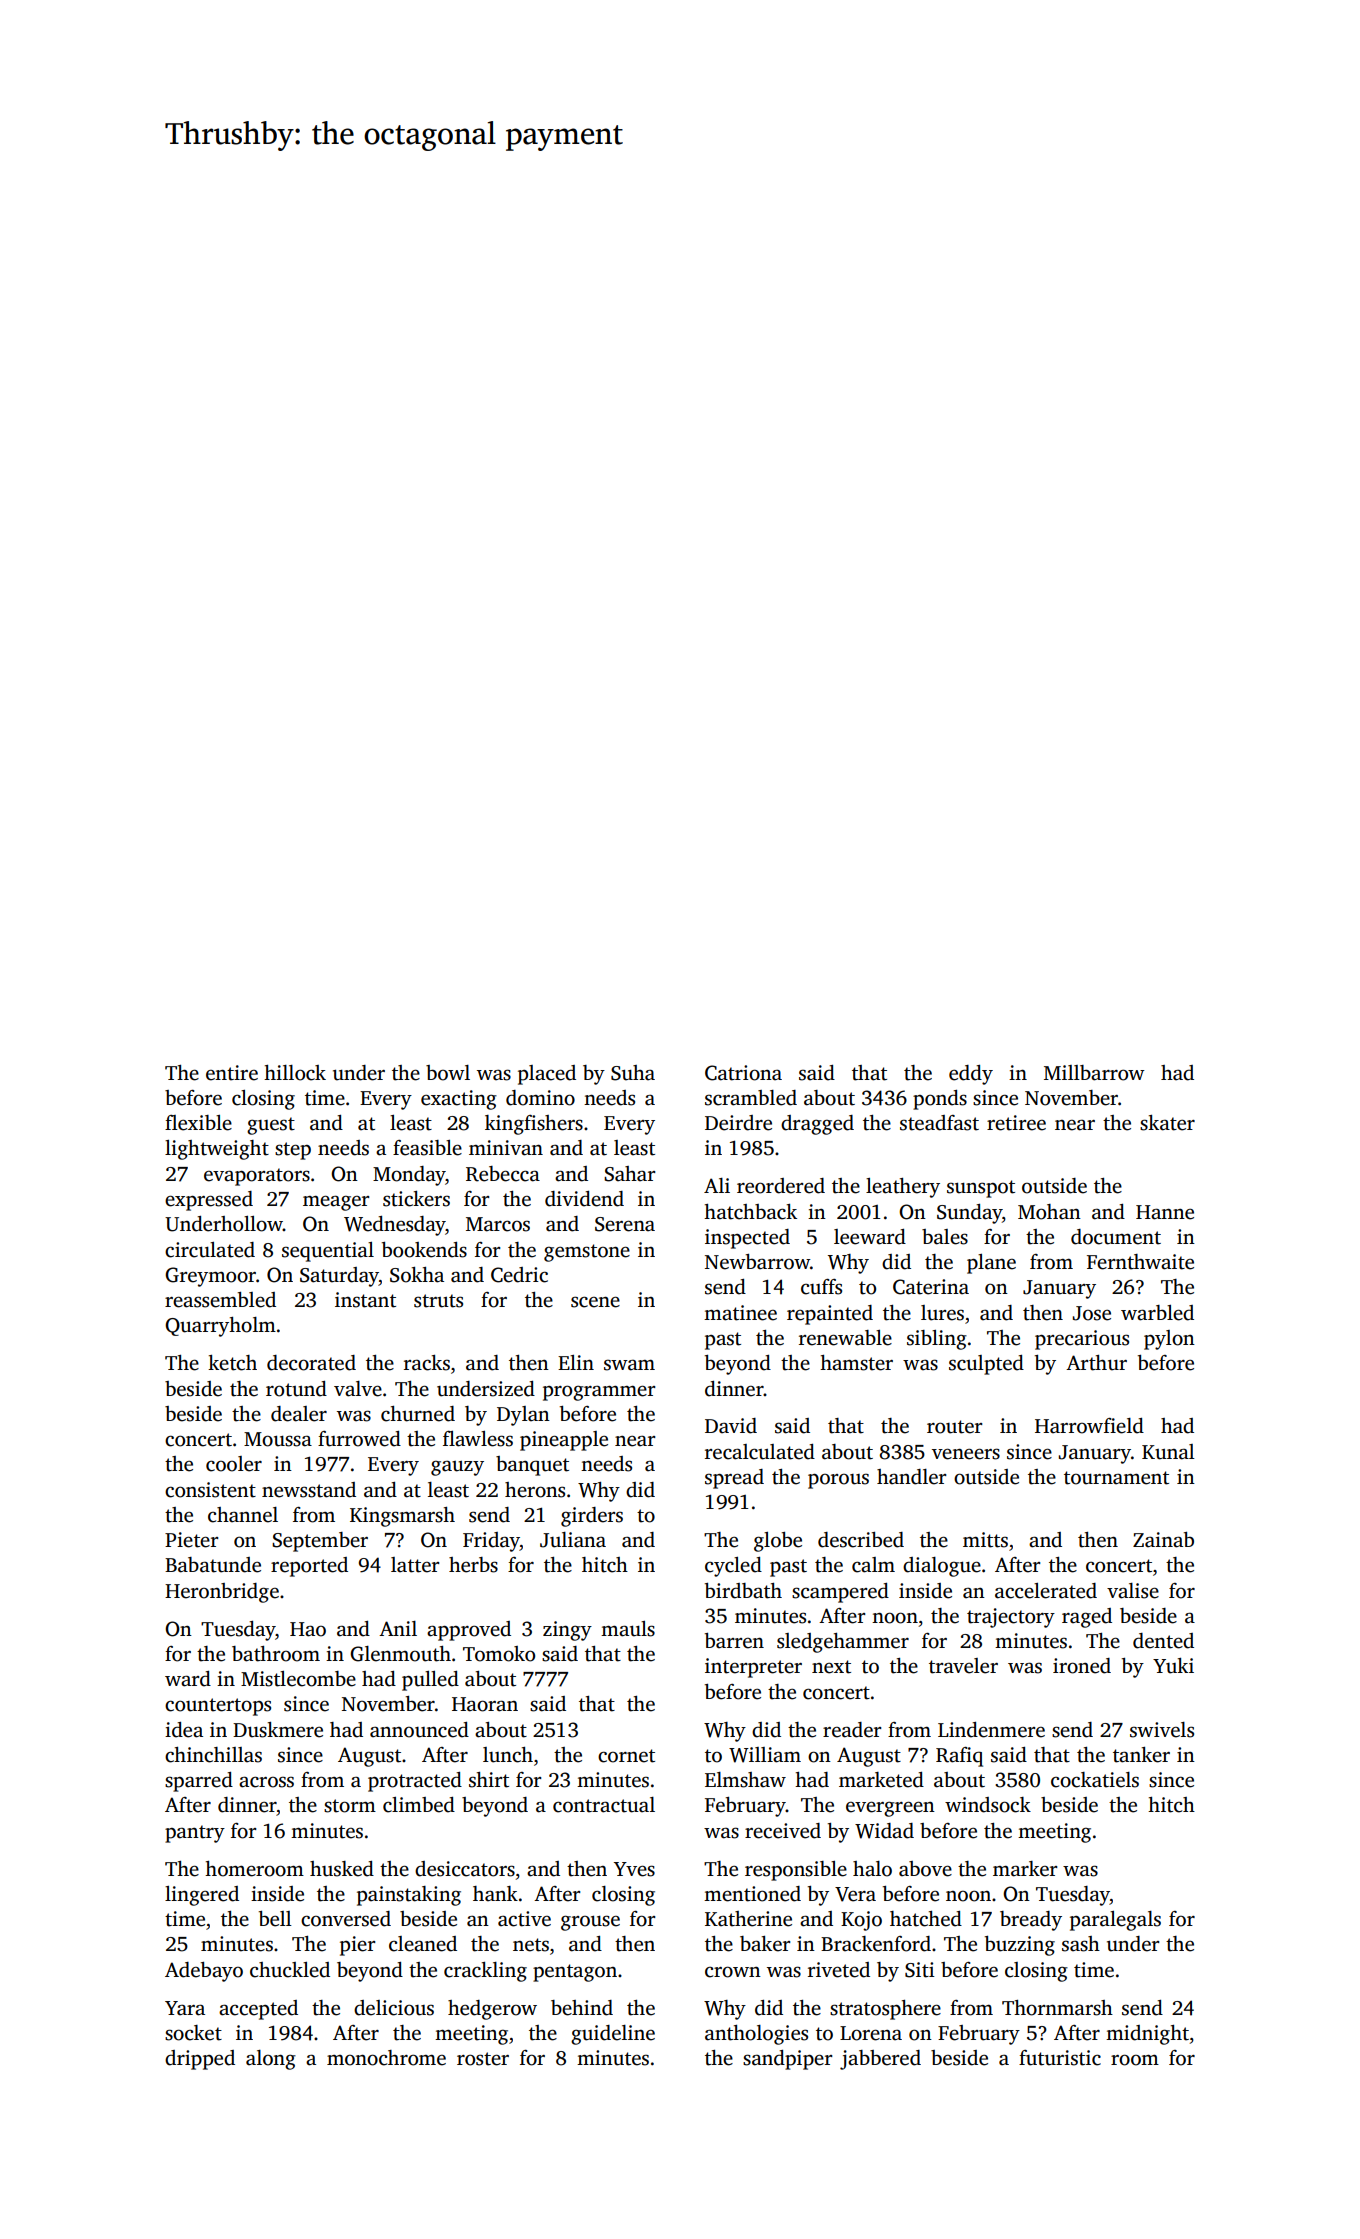 The width and height of the document is (1360, 2239). Describe the element at coordinates (633, 1073) in the document. I see `Suha` at that location.
